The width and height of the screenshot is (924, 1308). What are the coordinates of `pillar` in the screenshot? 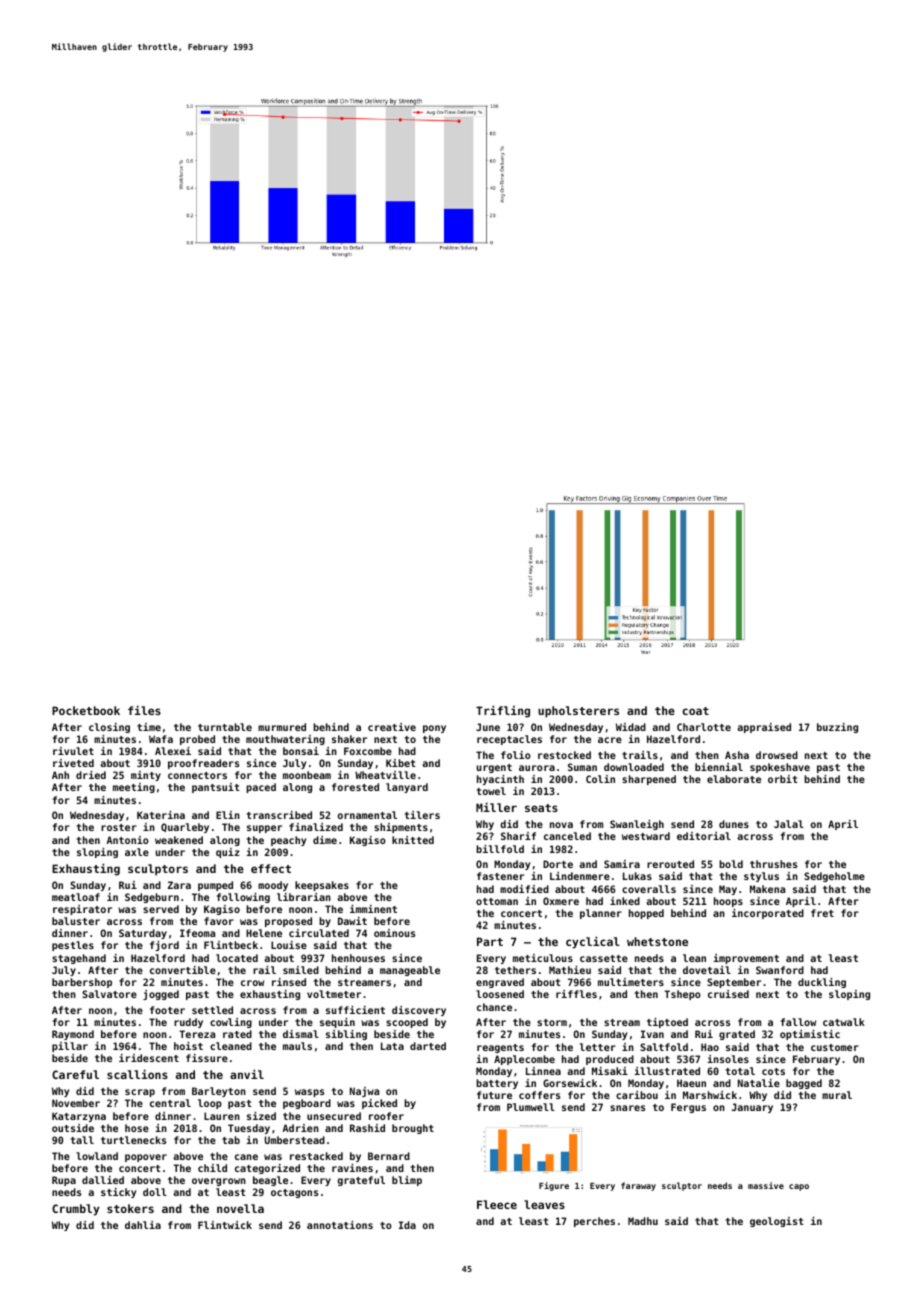 It's located at (70, 1047).
